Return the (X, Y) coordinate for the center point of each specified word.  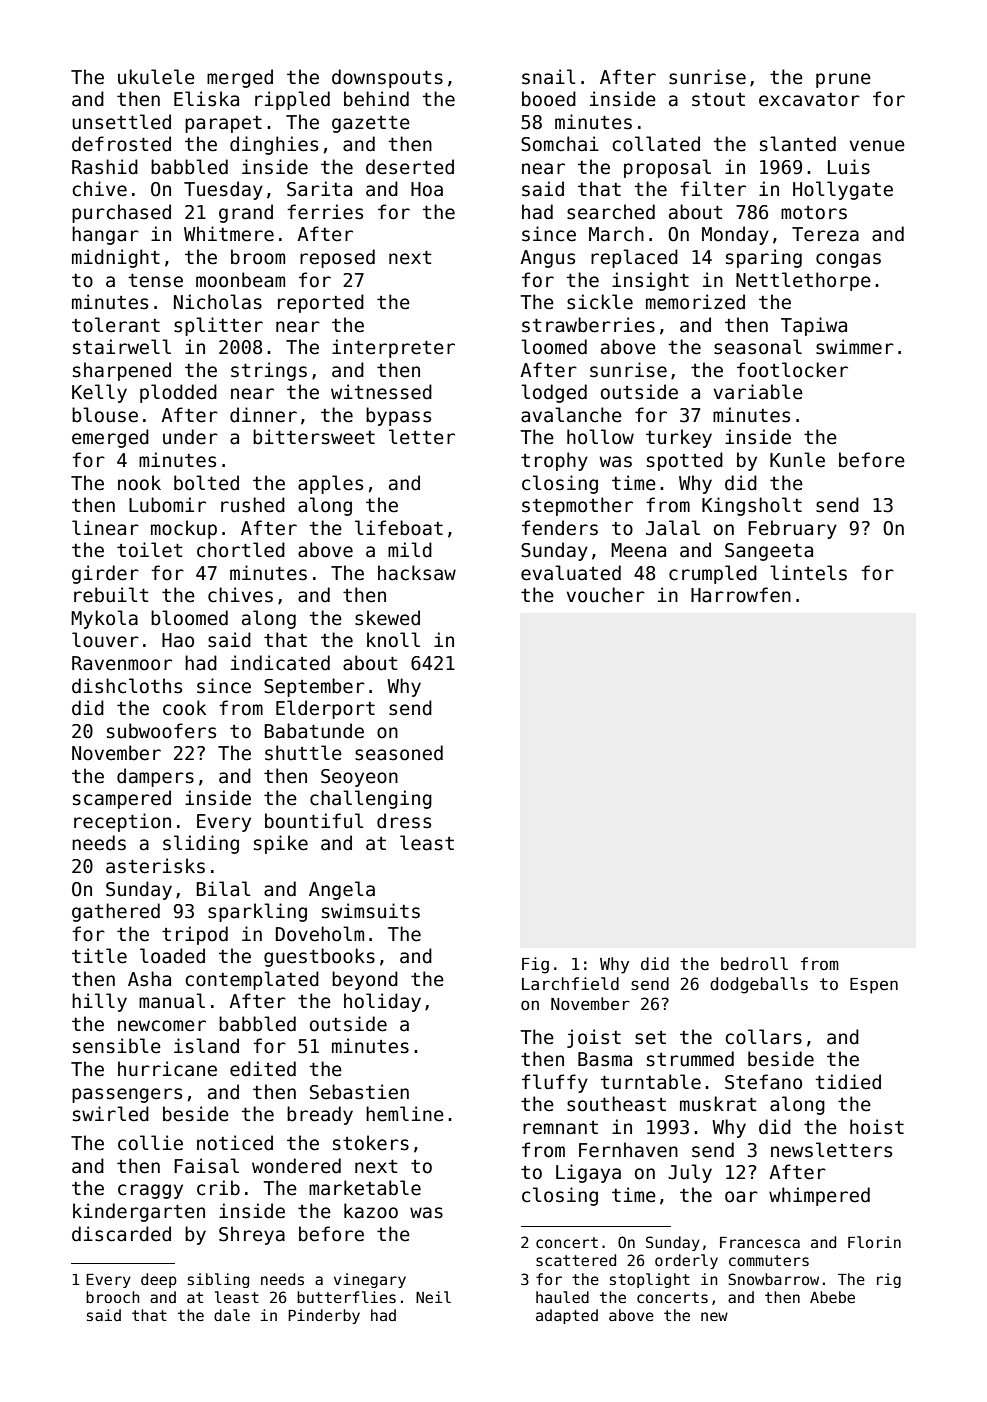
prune (843, 80)
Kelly (99, 393)
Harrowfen (741, 595)
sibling (218, 1280)
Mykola (104, 619)
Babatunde (314, 731)
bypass (398, 416)
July (690, 1173)
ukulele (156, 77)
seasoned (399, 753)
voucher (606, 595)
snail (549, 77)
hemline (405, 1114)
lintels (808, 573)
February (792, 529)
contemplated (252, 980)
